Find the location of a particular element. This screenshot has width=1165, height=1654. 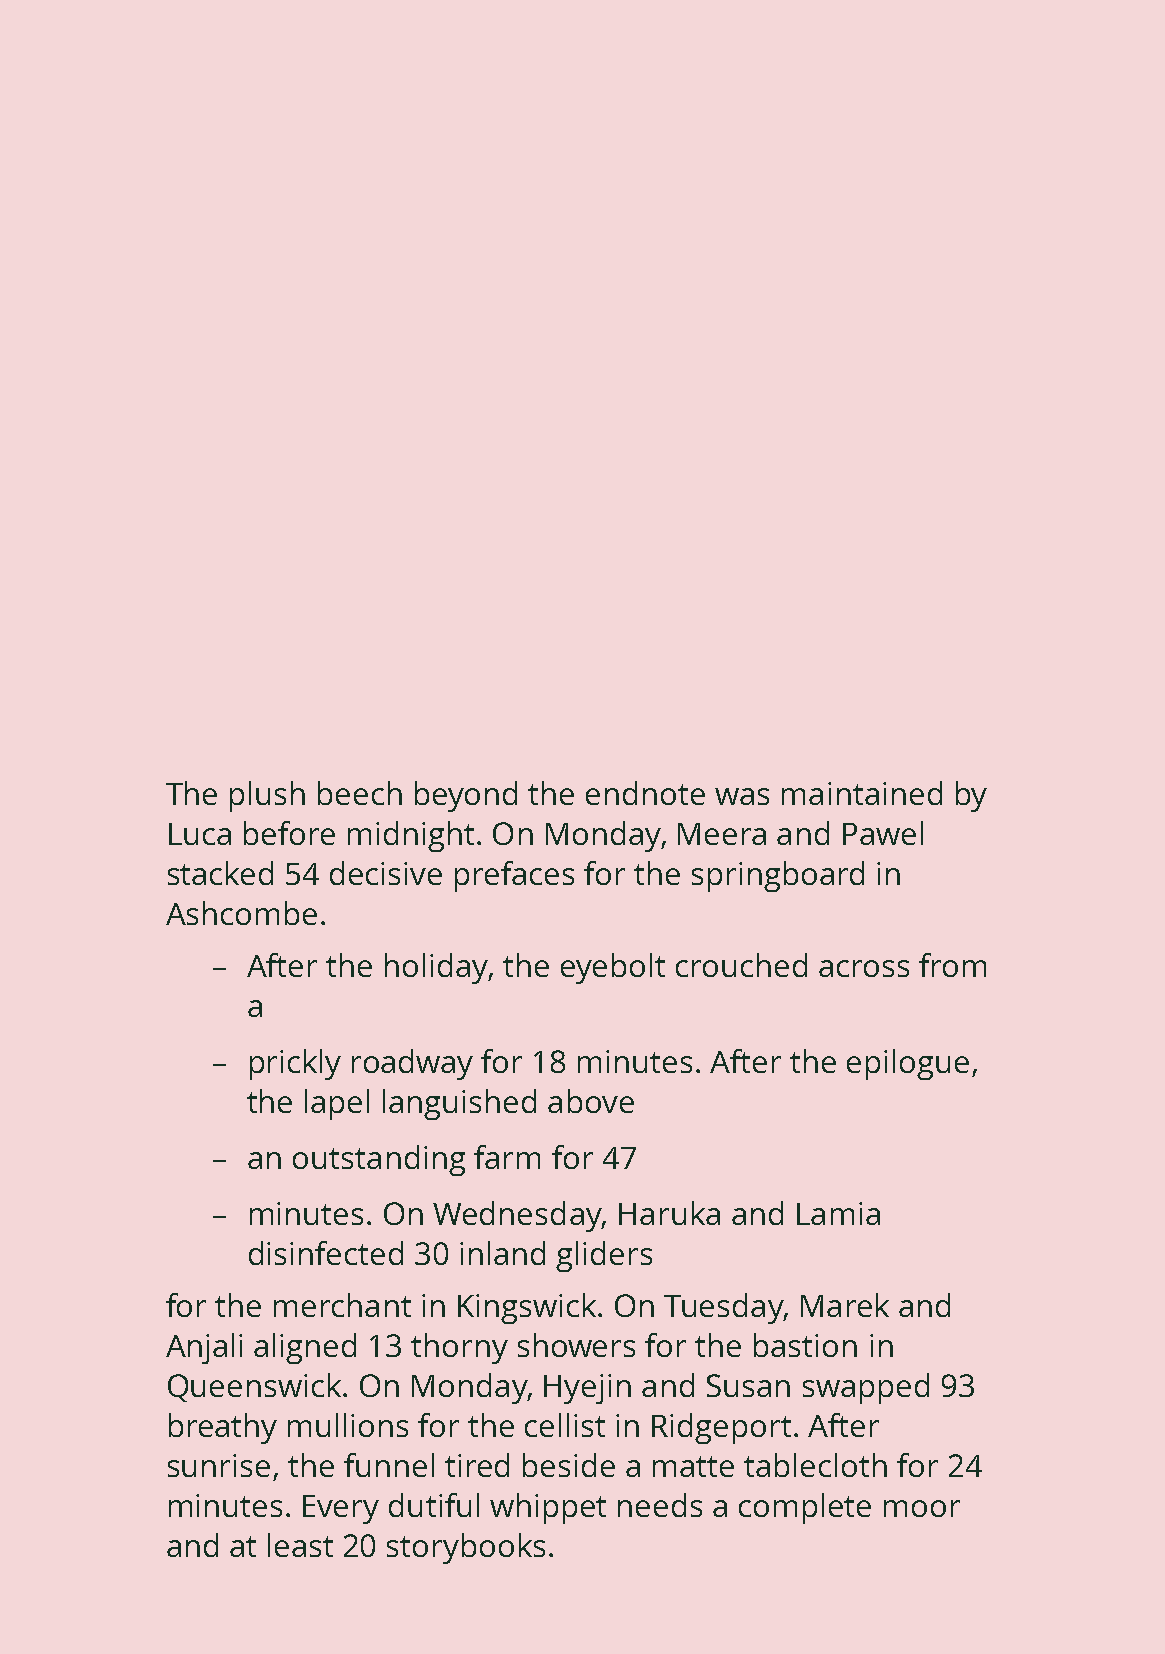

least is located at coordinates (300, 1545).
